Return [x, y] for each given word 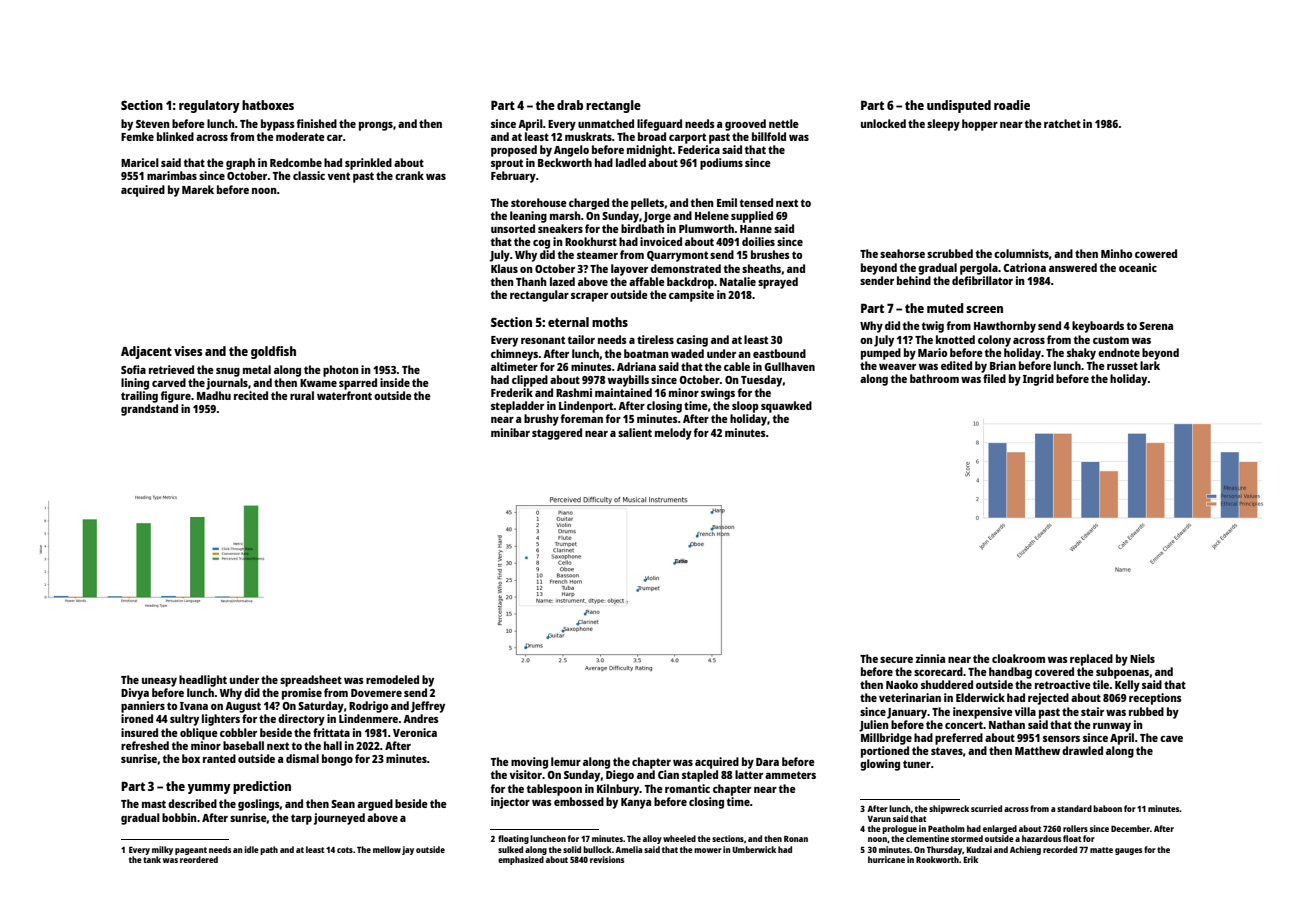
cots [345, 850]
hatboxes [268, 105]
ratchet [1062, 123]
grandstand [149, 410]
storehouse [539, 202]
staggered [557, 434]
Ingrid [1038, 380]
